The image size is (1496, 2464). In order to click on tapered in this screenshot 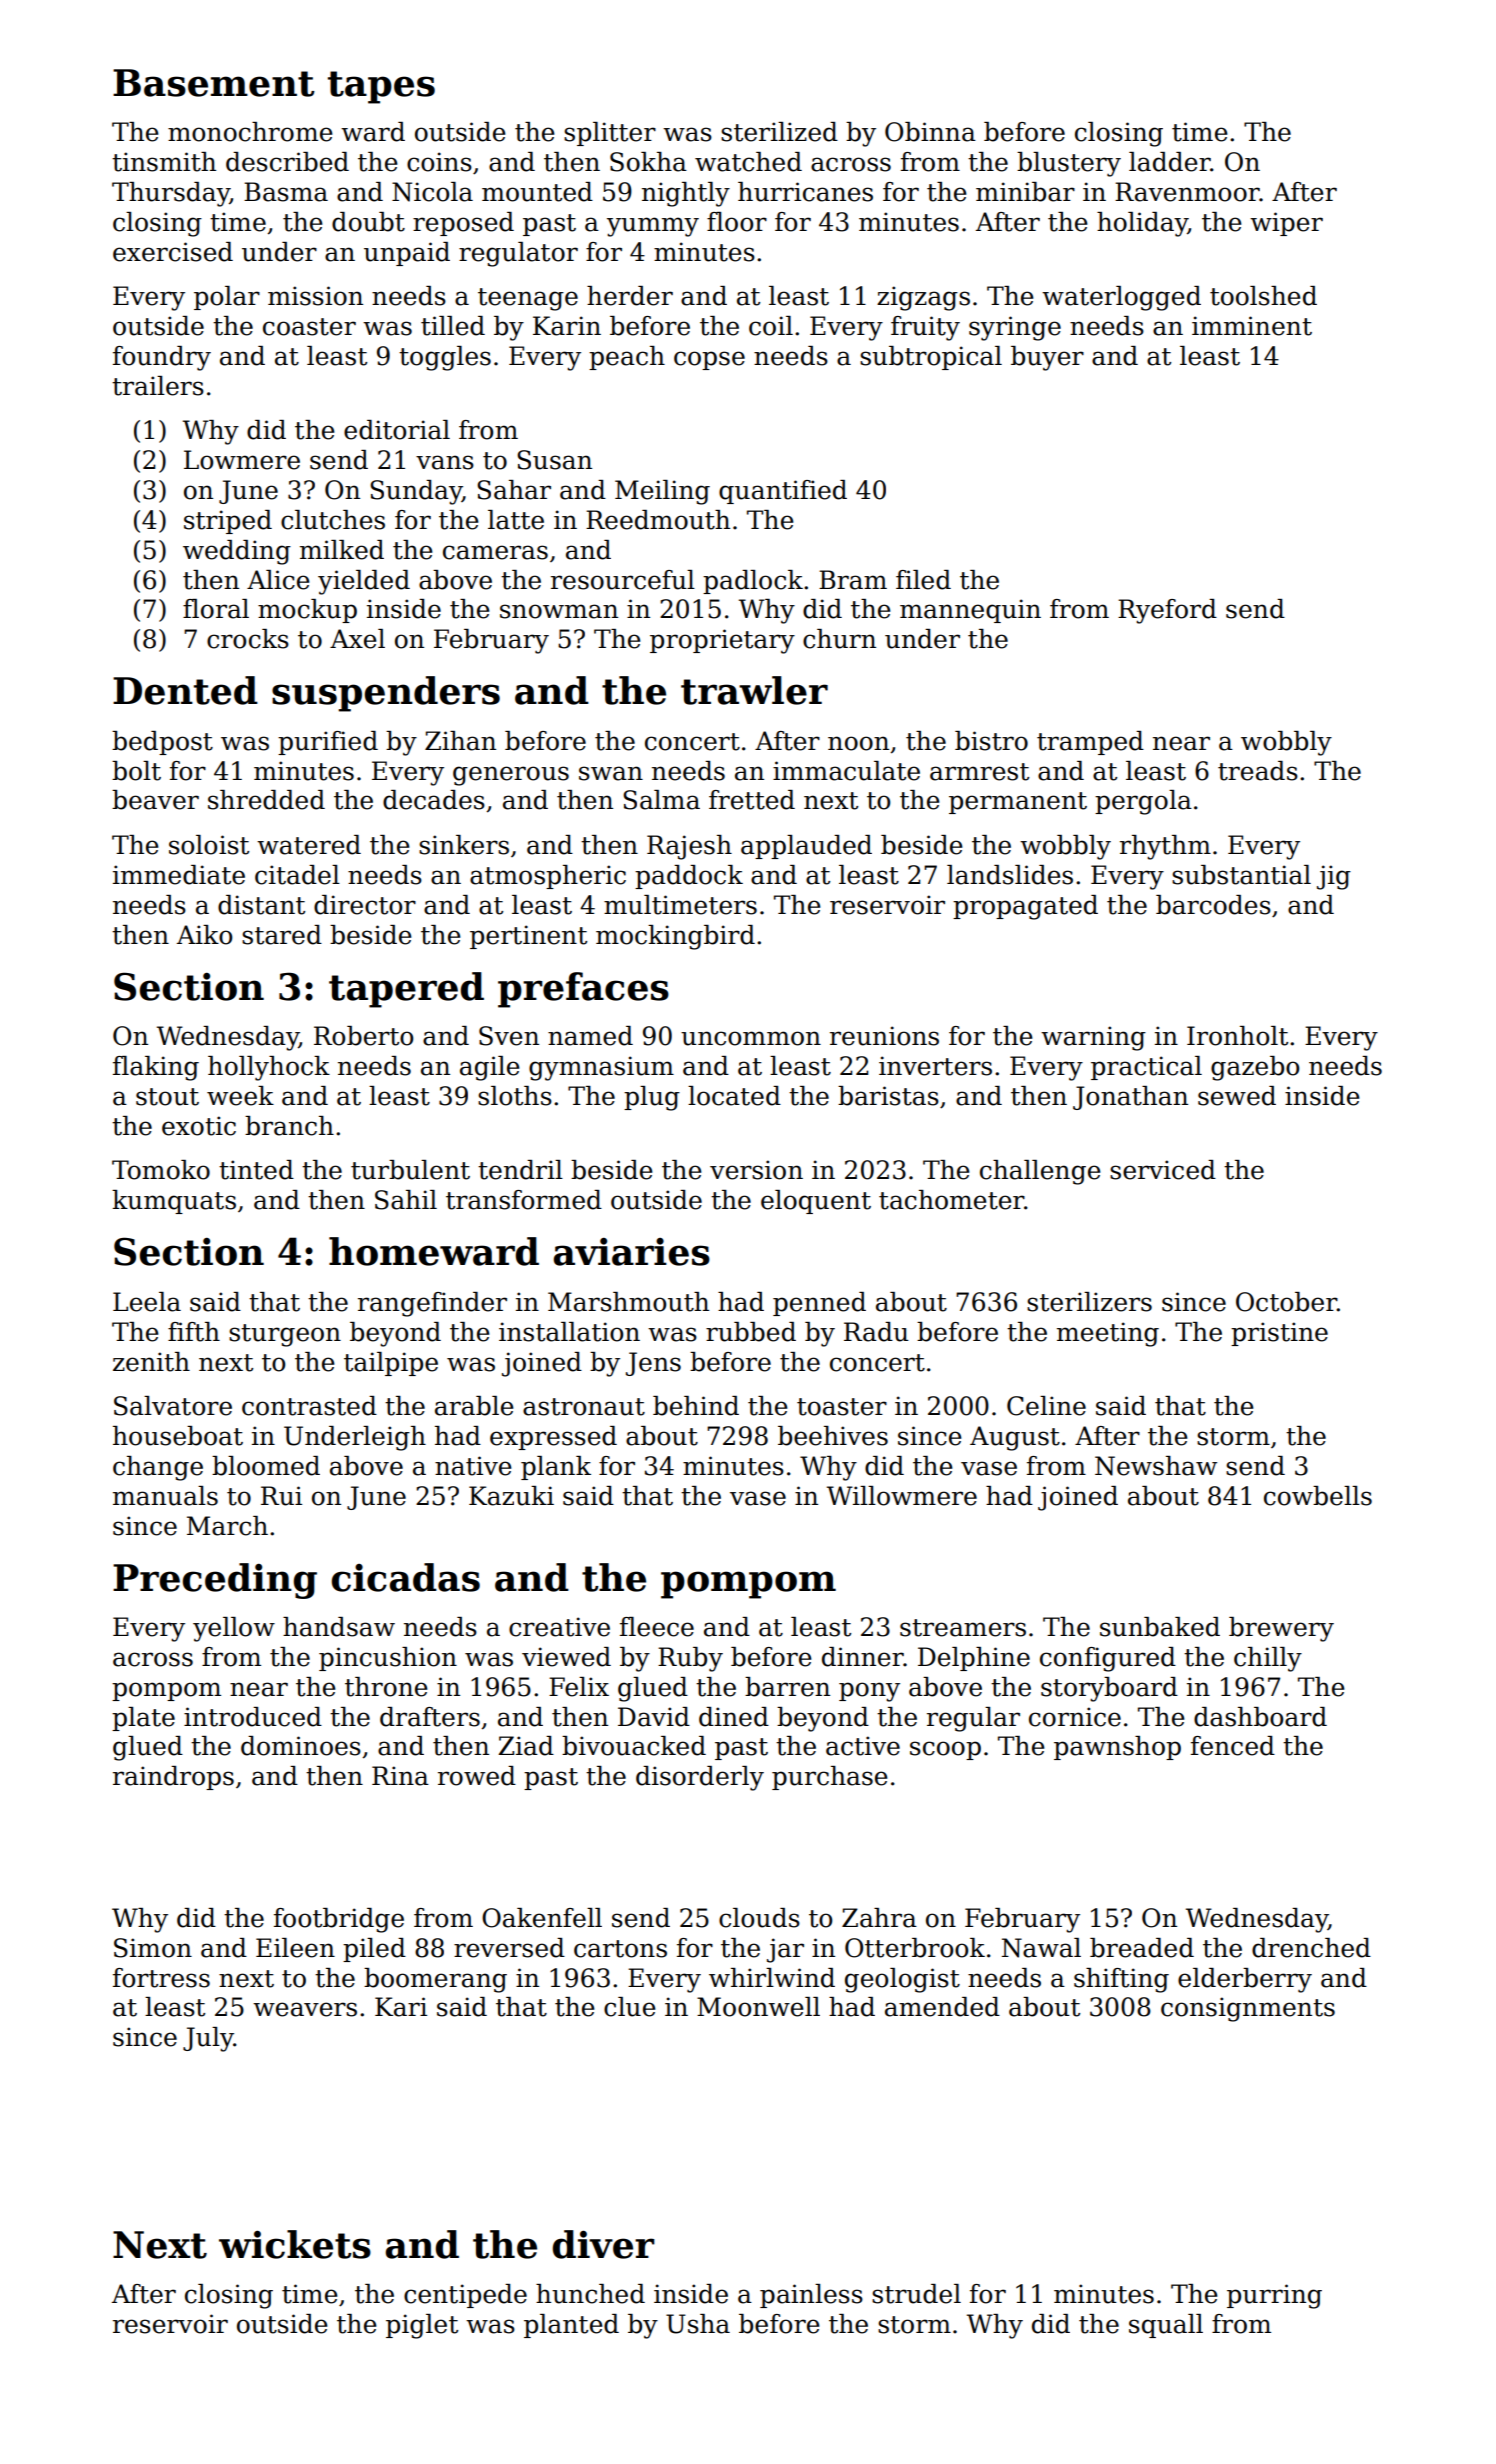, I will do `click(406, 990)`.
